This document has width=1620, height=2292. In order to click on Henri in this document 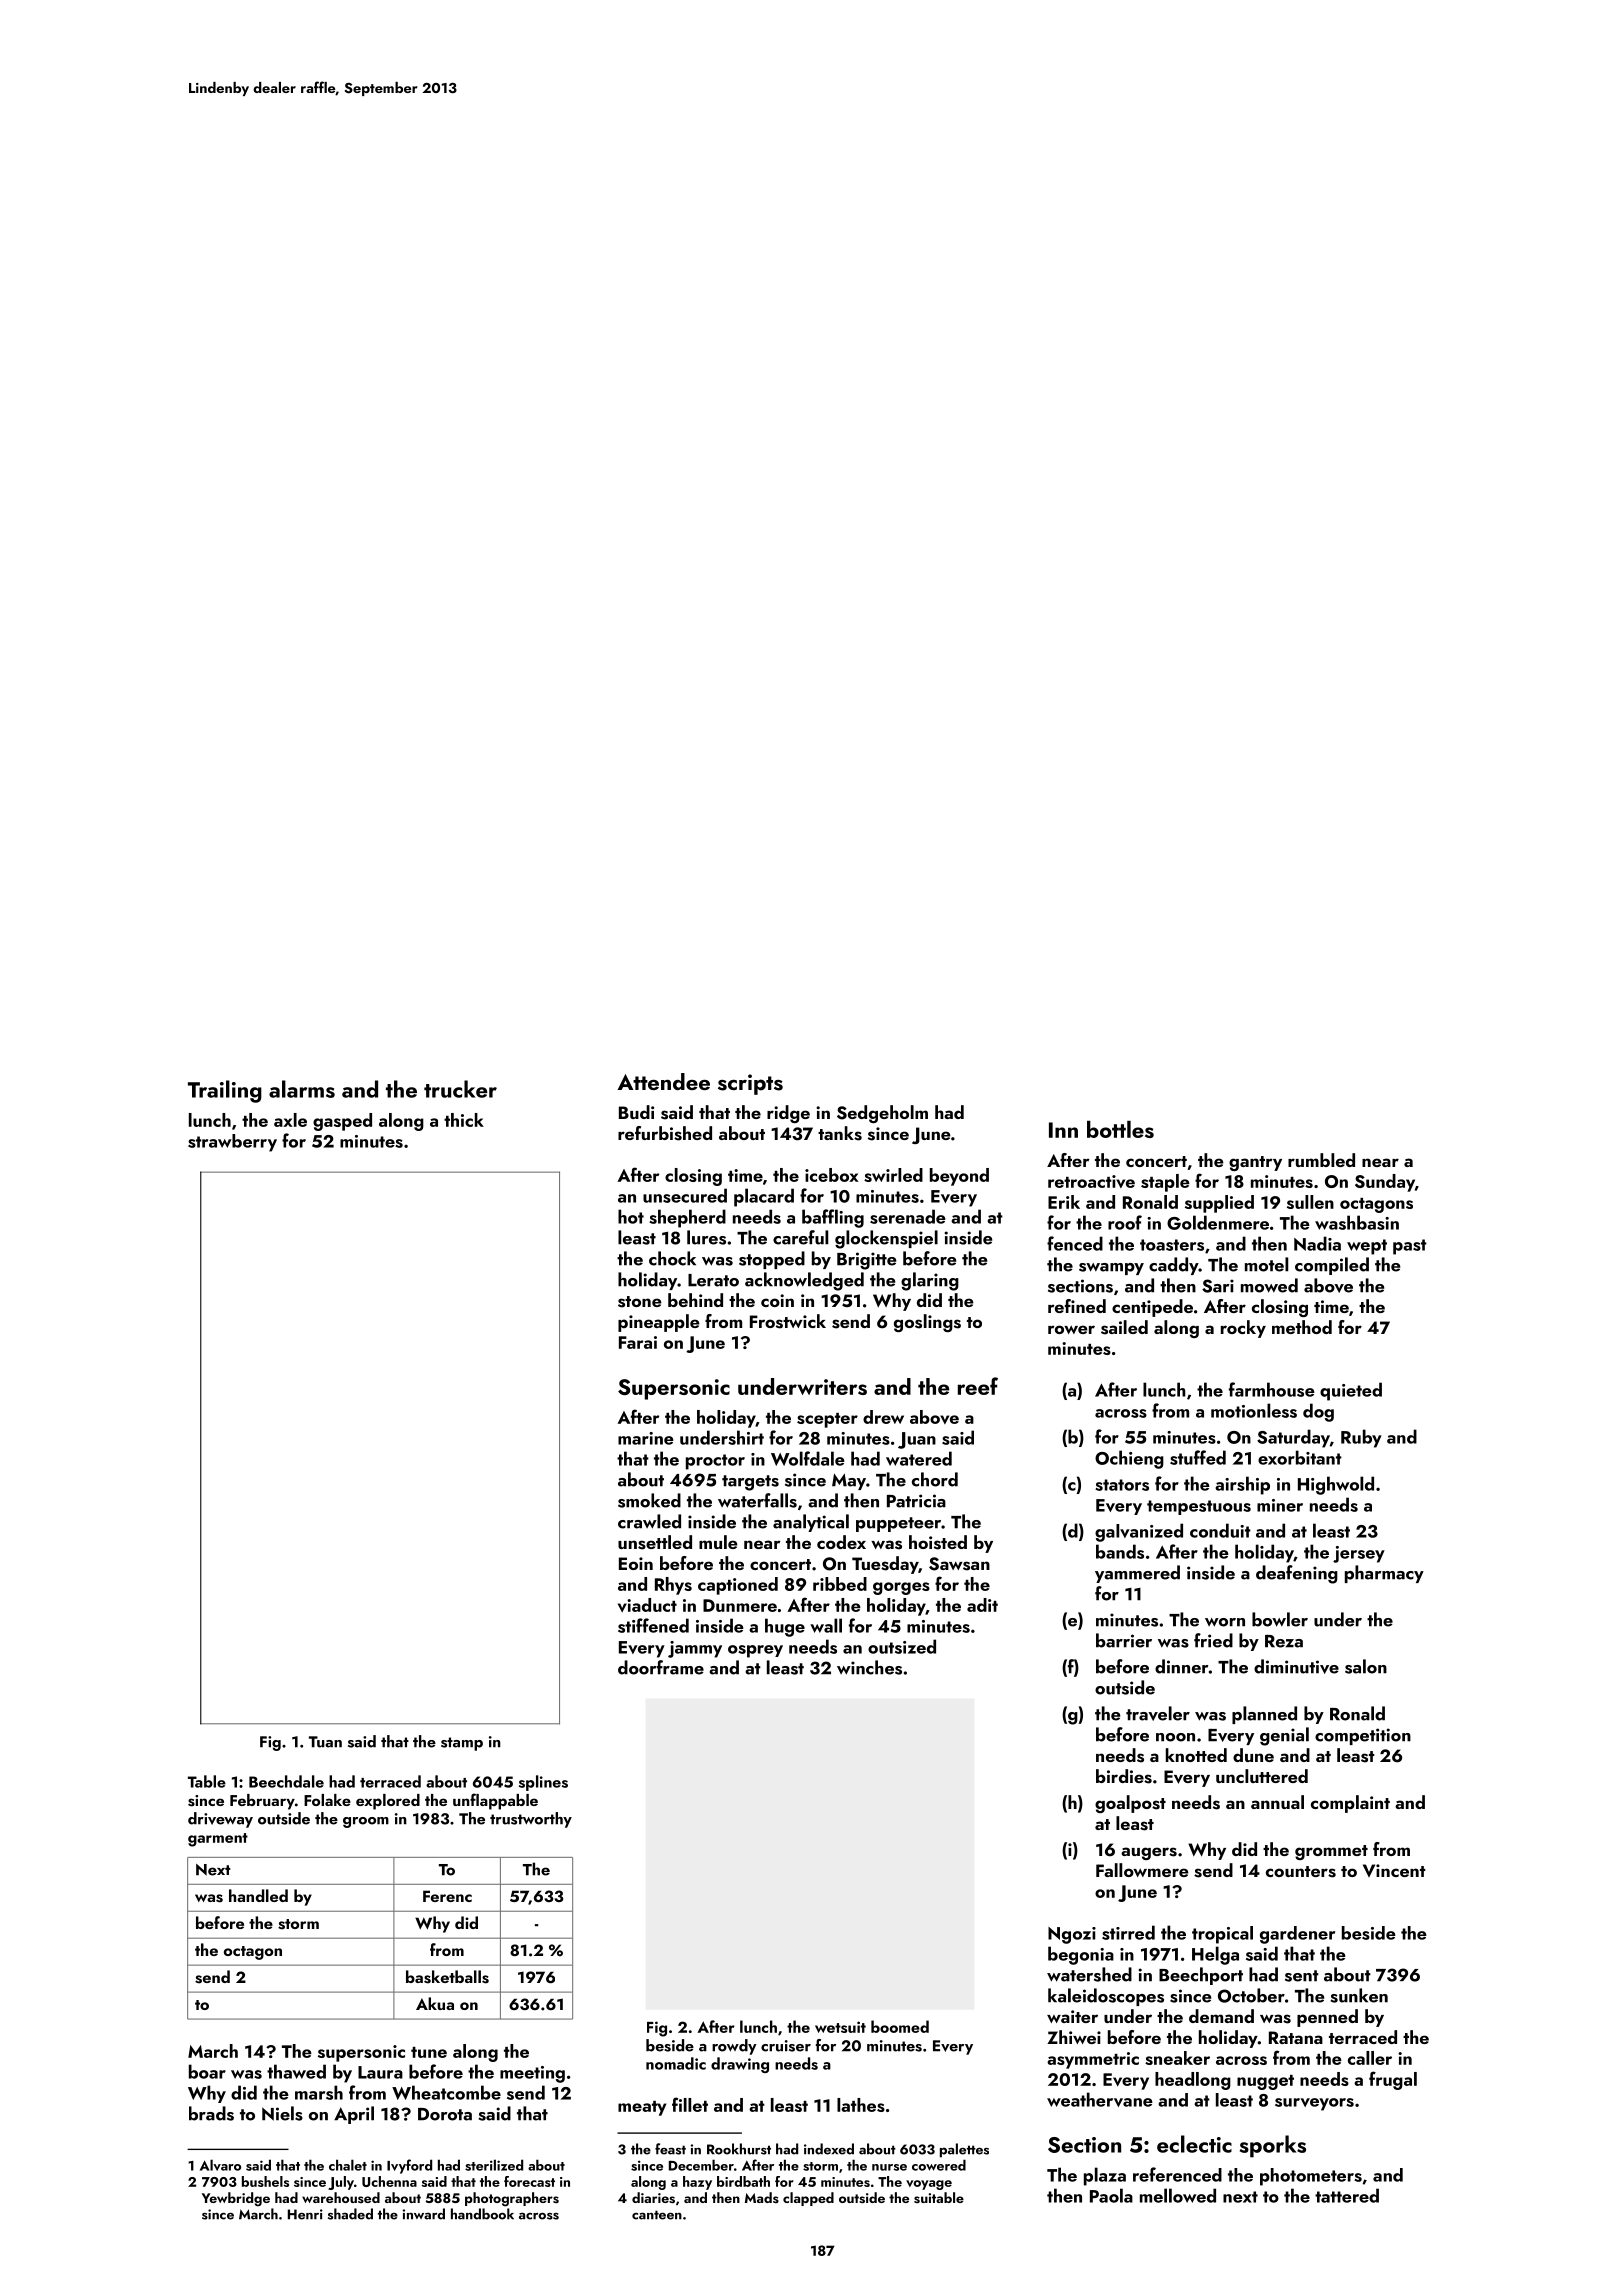, I will do `click(305, 2214)`.
